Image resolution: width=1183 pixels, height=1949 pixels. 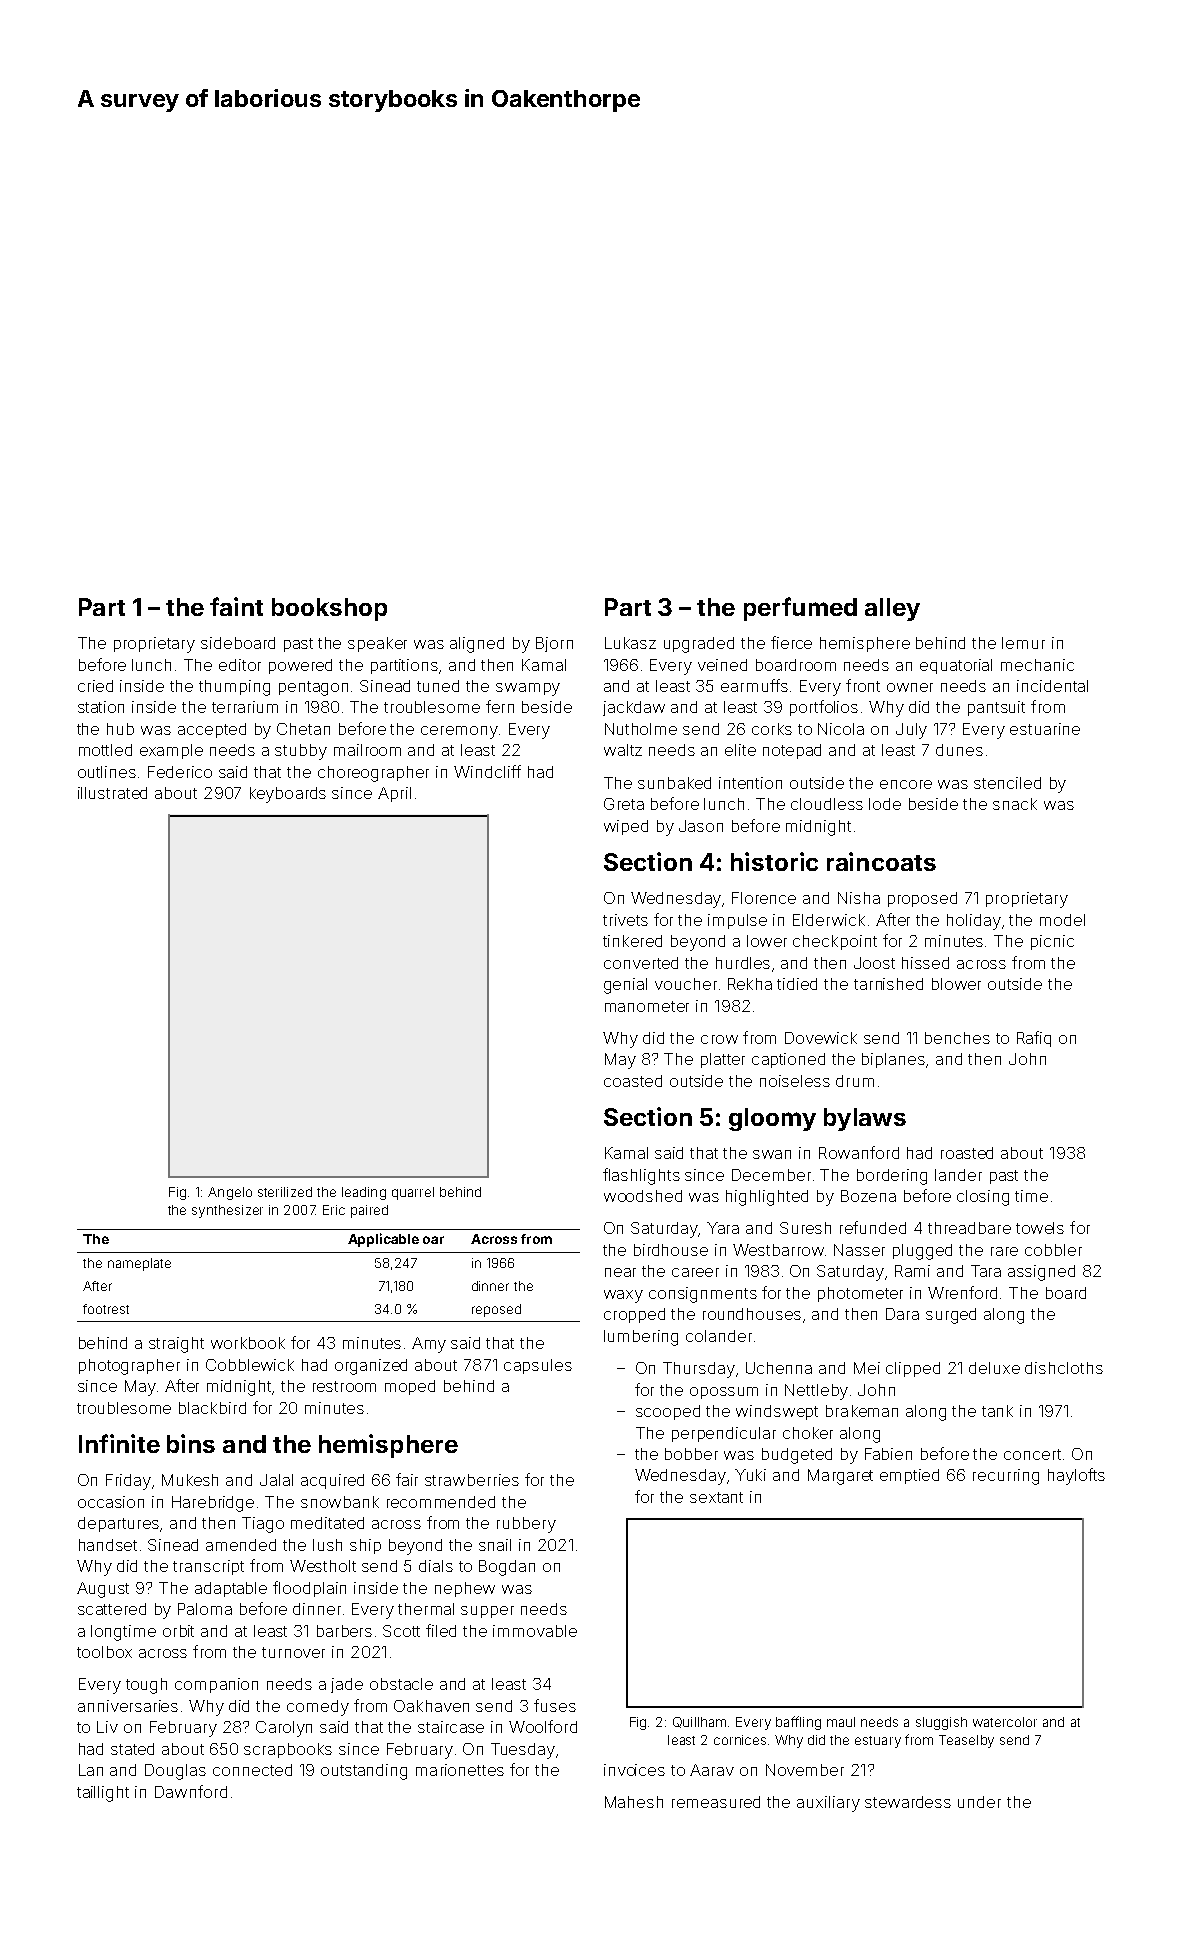 I want to click on crow, so click(x=719, y=1039).
